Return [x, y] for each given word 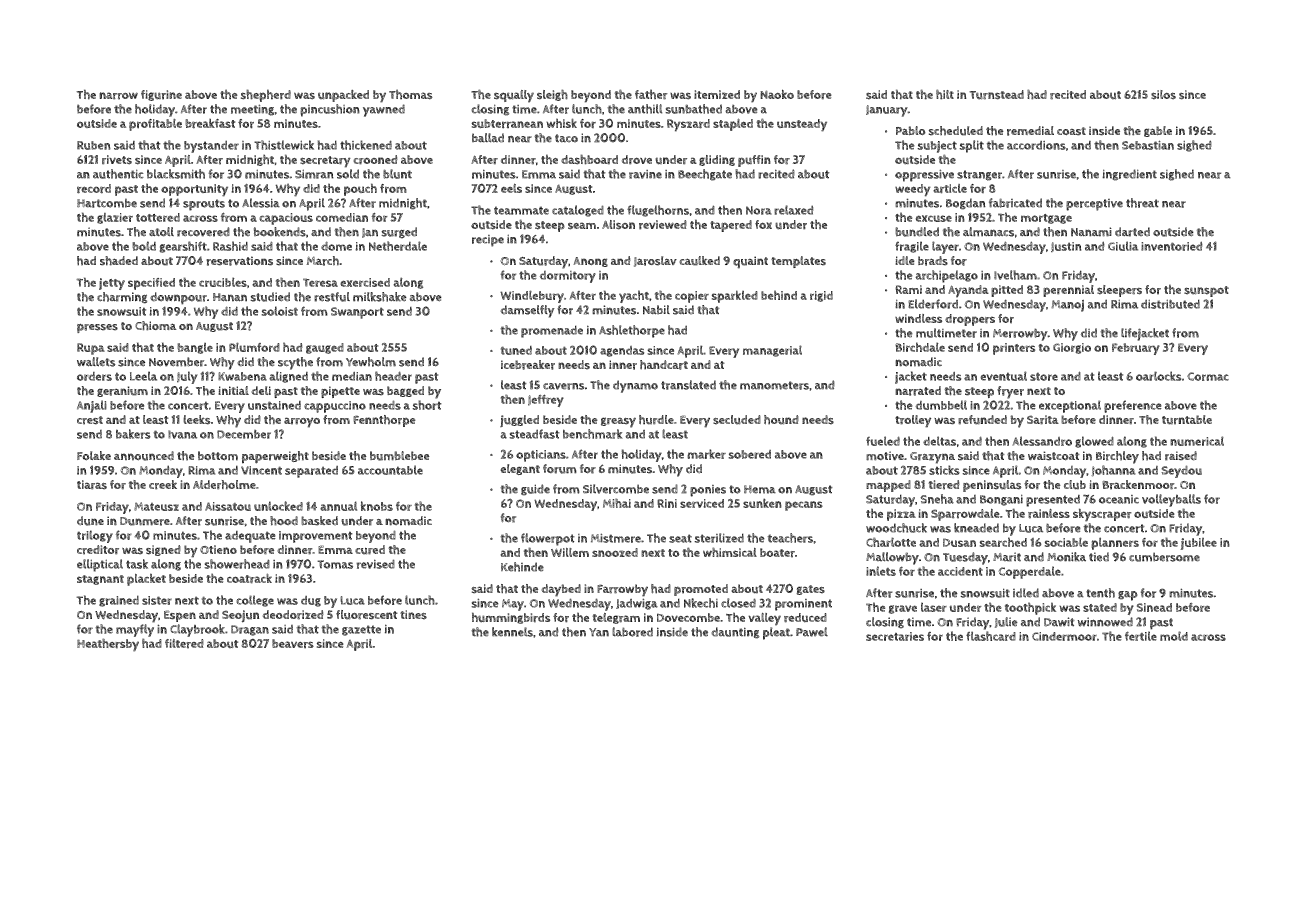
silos [1163, 95]
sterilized [719, 538]
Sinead [1154, 607]
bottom [218, 456]
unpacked [343, 96]
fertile [1141, 636]
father [651, 94]
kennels [512, 632]
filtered [184, 644]
